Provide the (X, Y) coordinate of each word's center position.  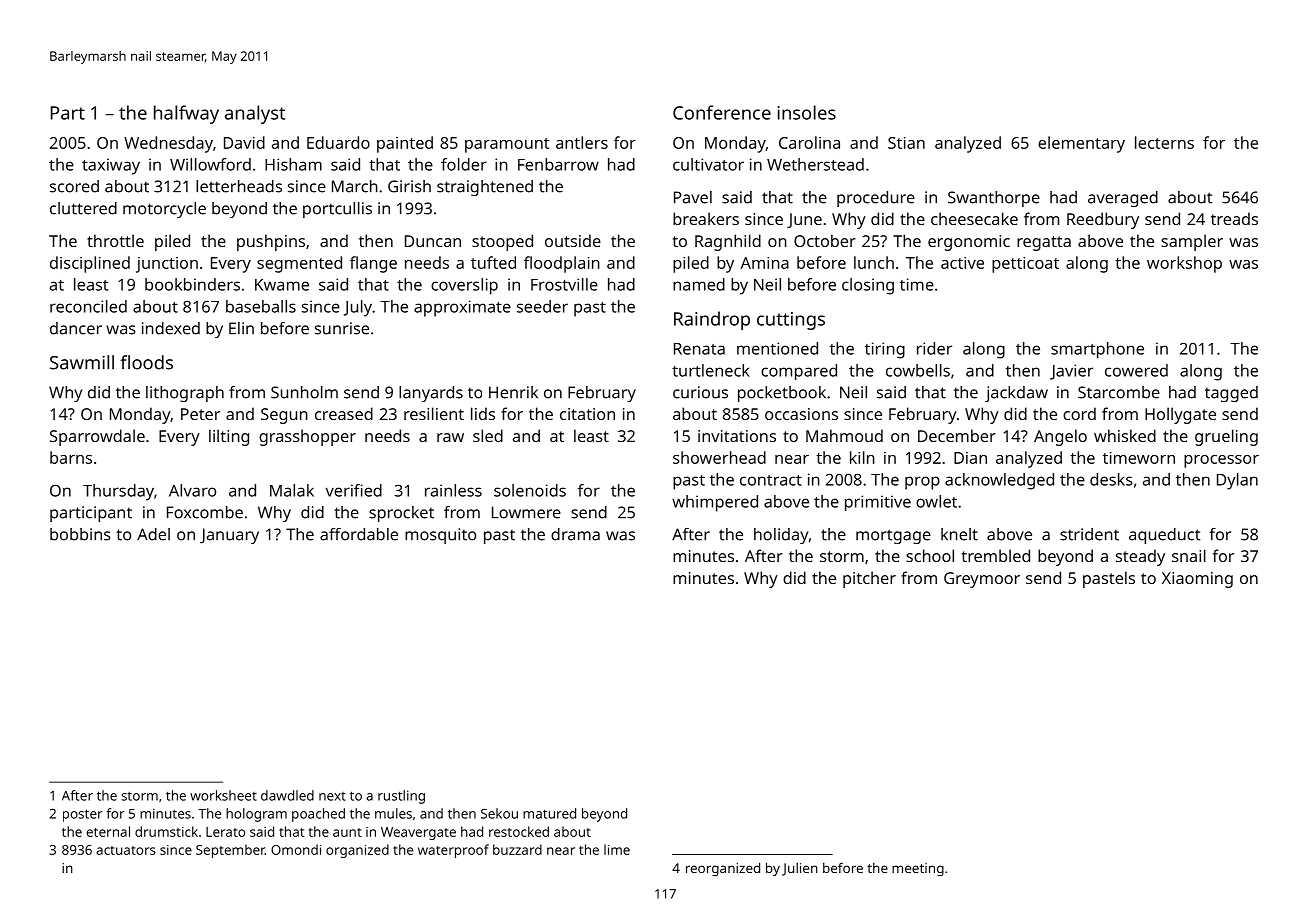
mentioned (777, 348)
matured (549, 813)
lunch (874, 262)
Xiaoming (1197, 580)
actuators (126, 850)
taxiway (111, 166)
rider (934, 348)
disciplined (90, 264)
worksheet (223, 795)
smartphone (1097, 350)
